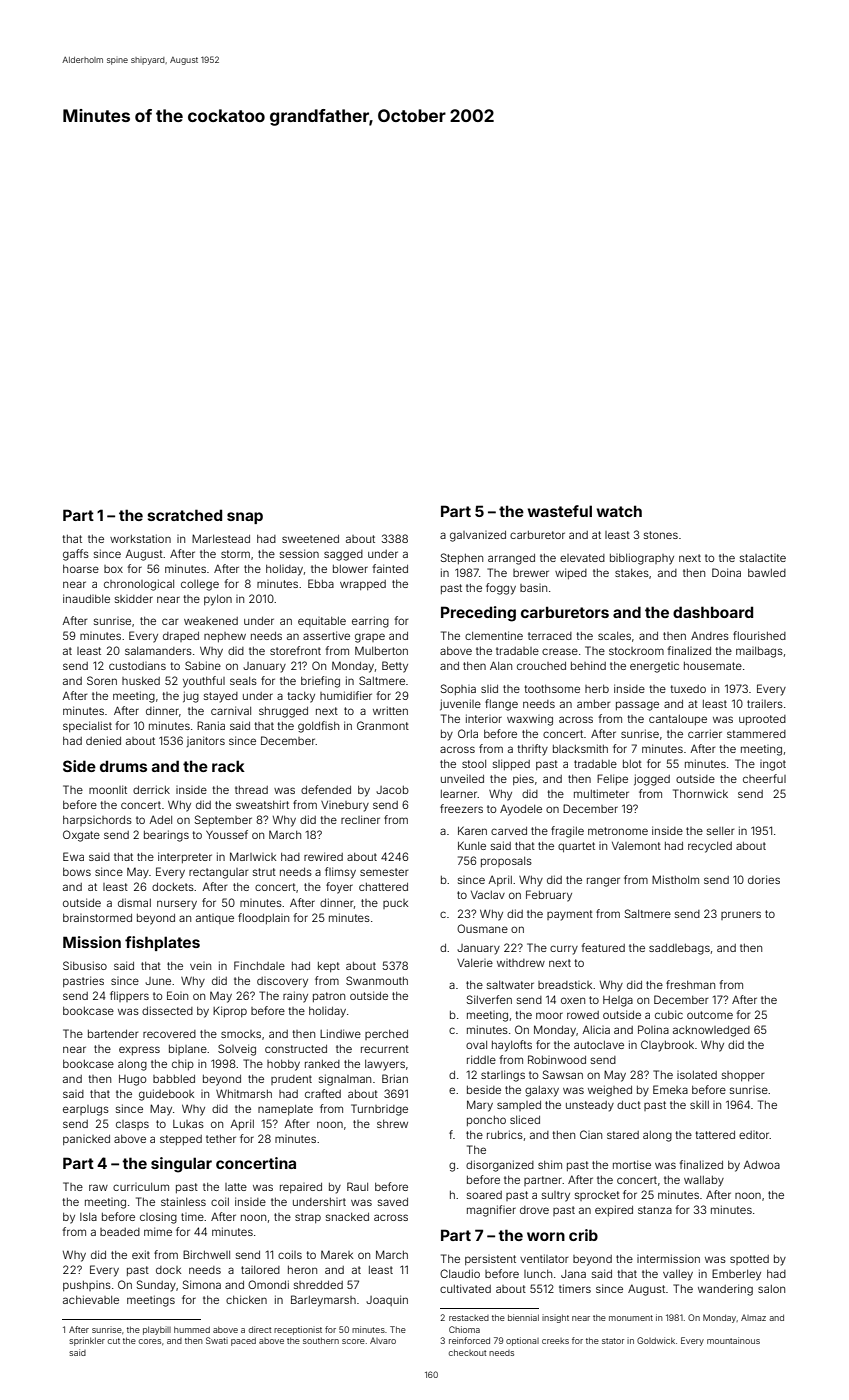 The width and height of the screenshot is (849, 1400). I want to click on saltwater, so click(510, 985).
